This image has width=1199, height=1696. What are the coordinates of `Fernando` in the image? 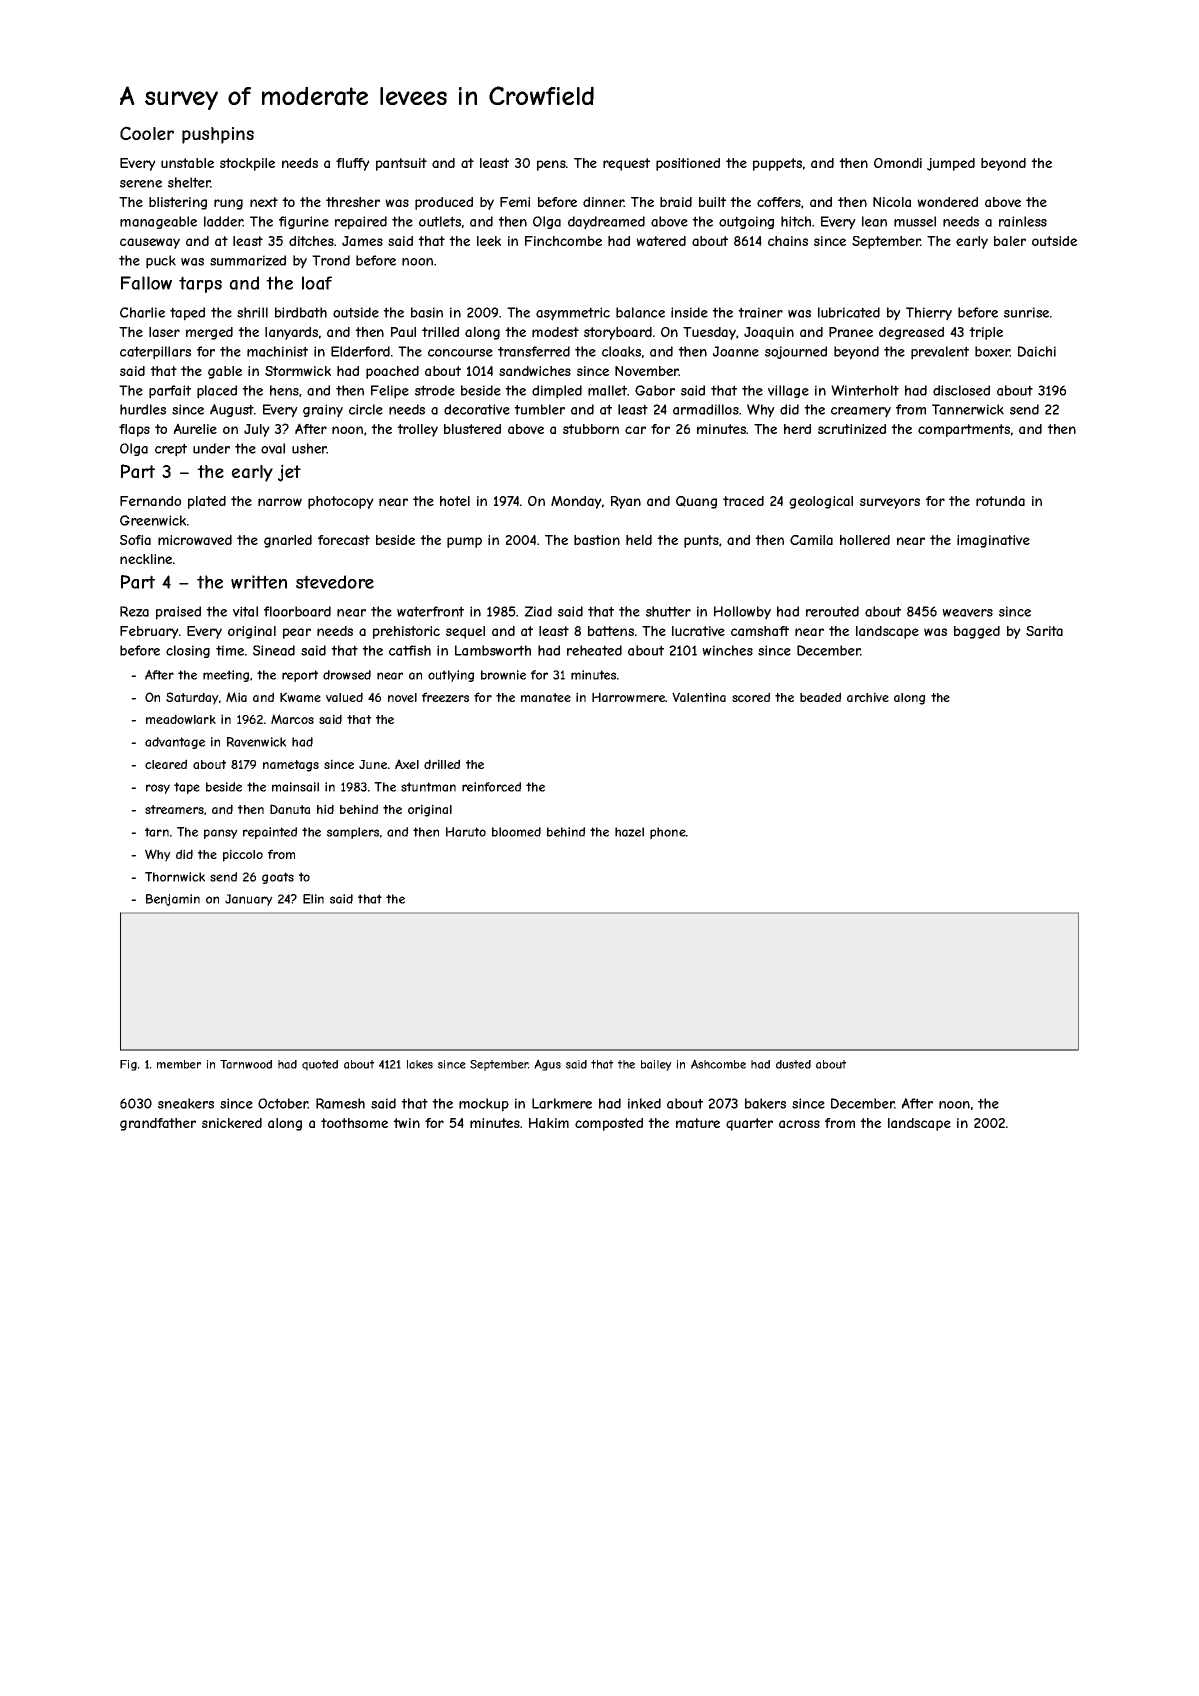 It's located at (150, 501).
